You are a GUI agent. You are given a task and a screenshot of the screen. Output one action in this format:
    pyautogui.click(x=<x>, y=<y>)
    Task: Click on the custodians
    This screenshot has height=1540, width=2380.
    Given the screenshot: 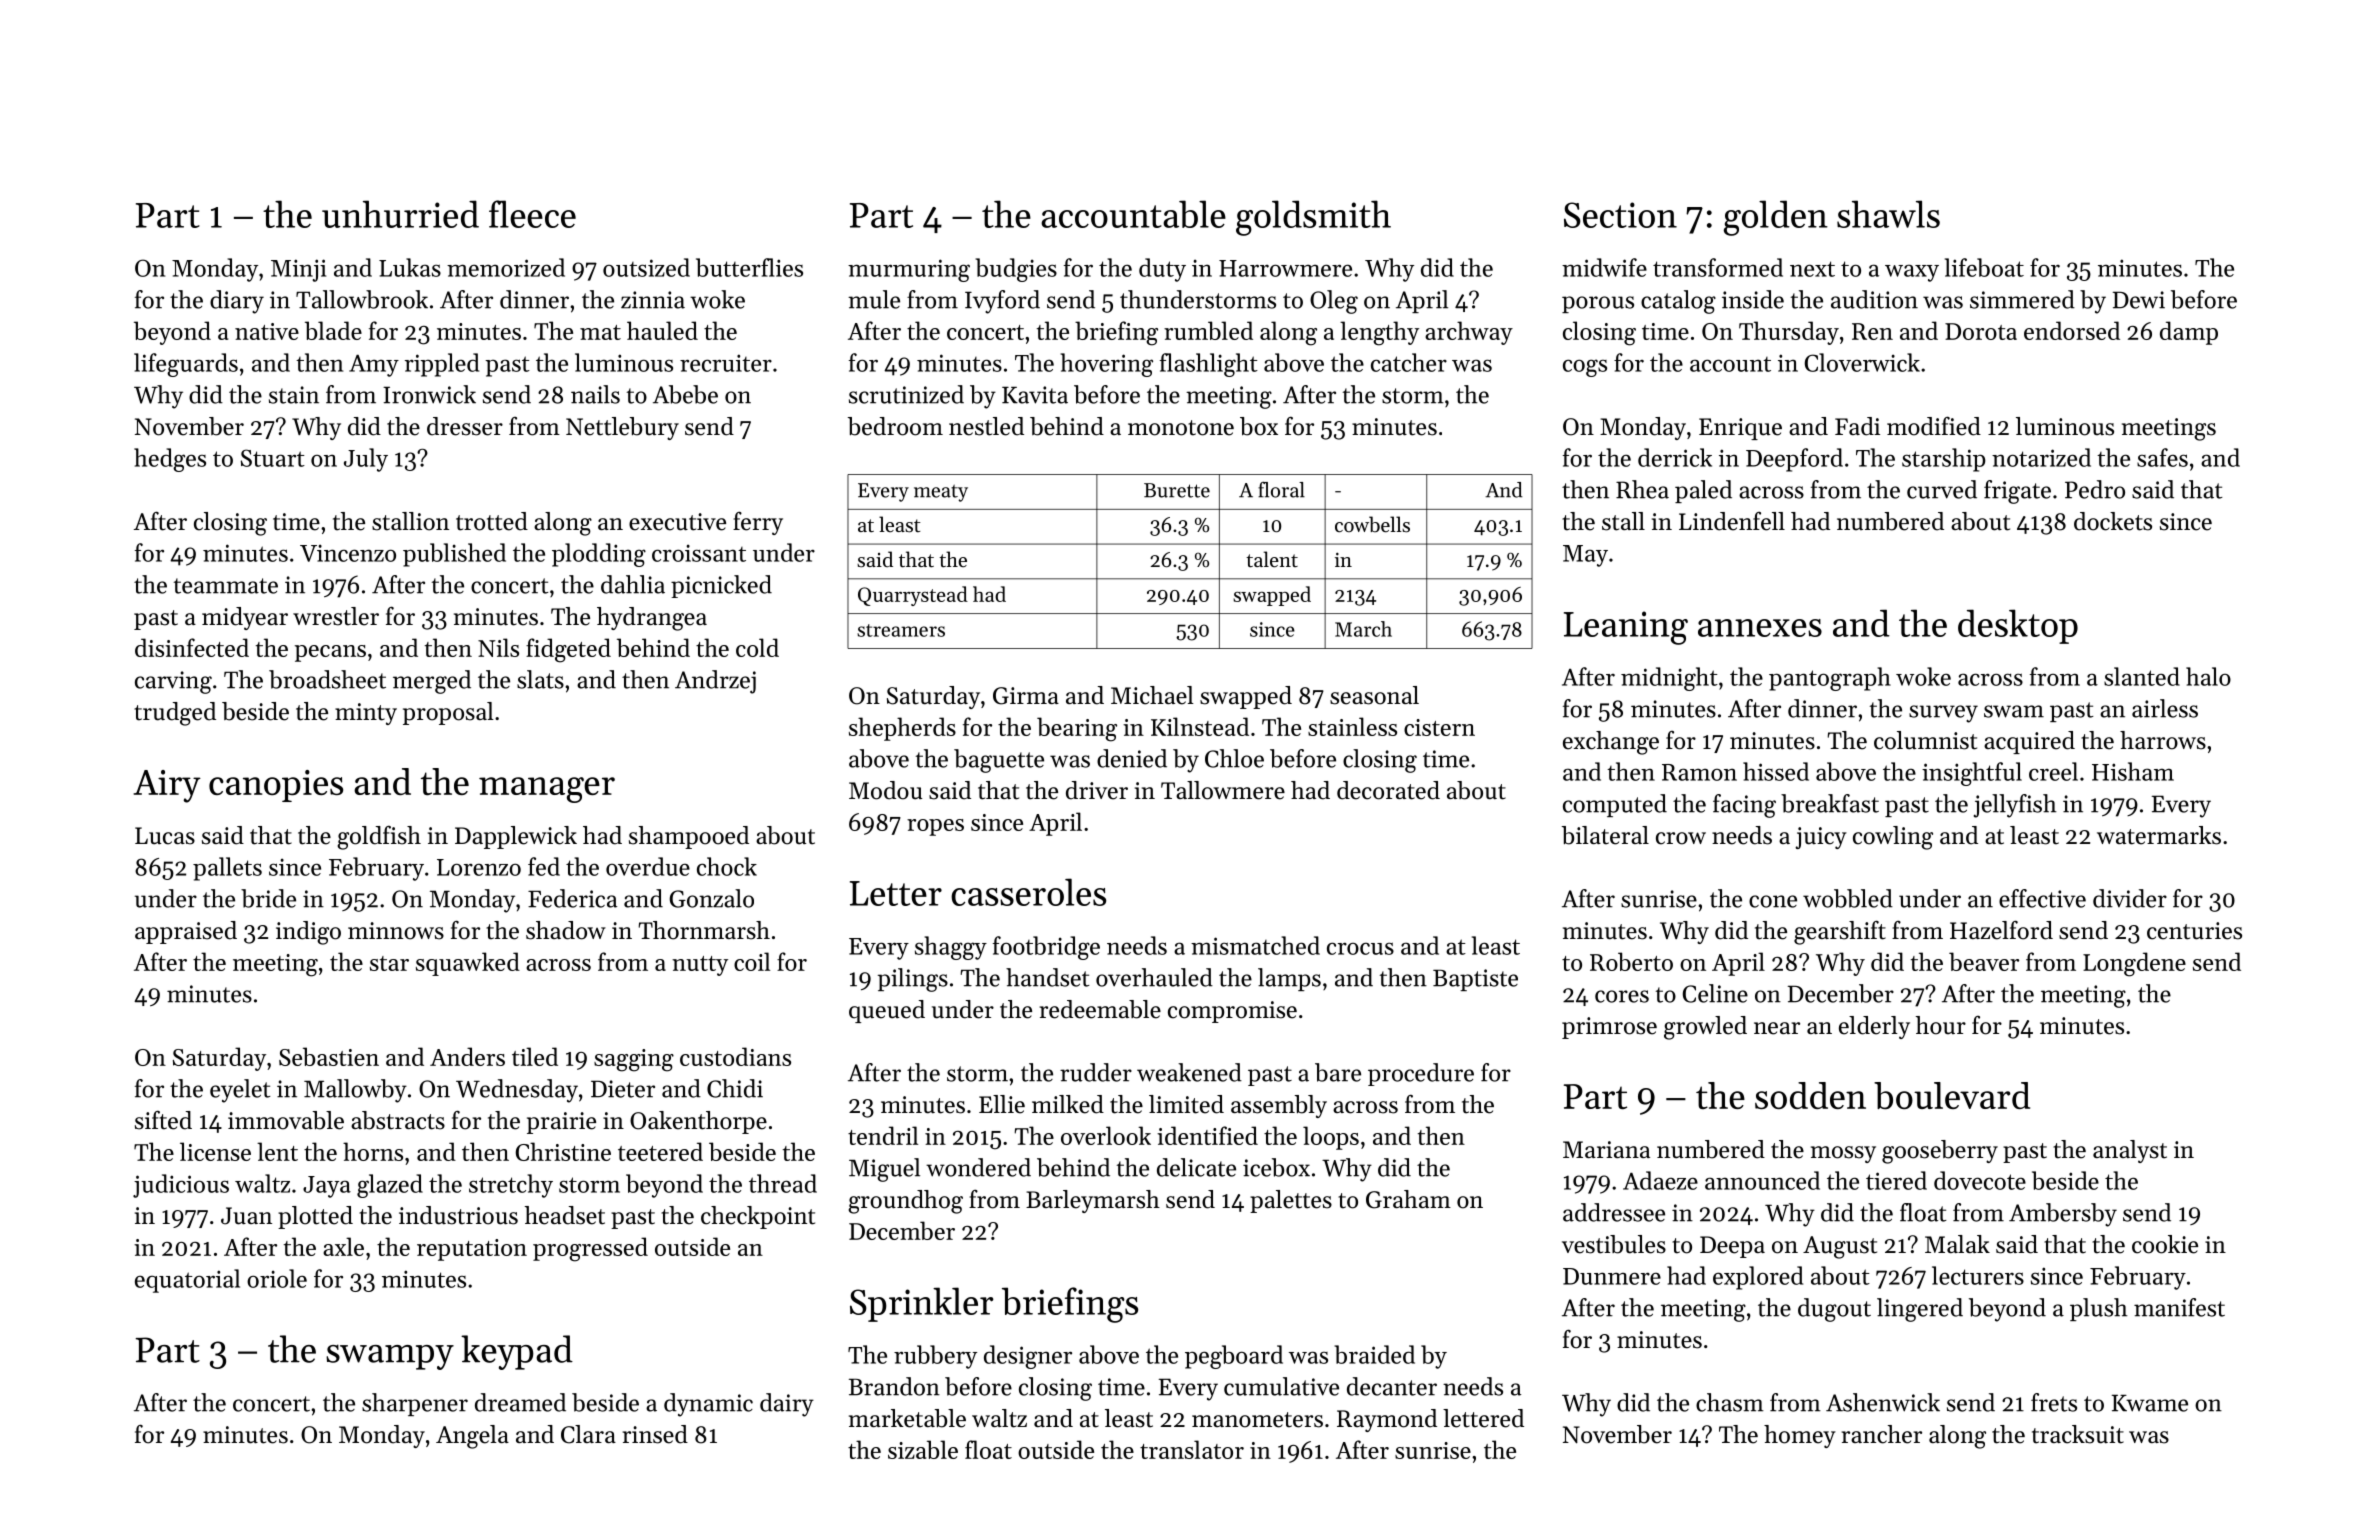 What is the action you would take?
    pyautogui.click(x=735, y=1056)
